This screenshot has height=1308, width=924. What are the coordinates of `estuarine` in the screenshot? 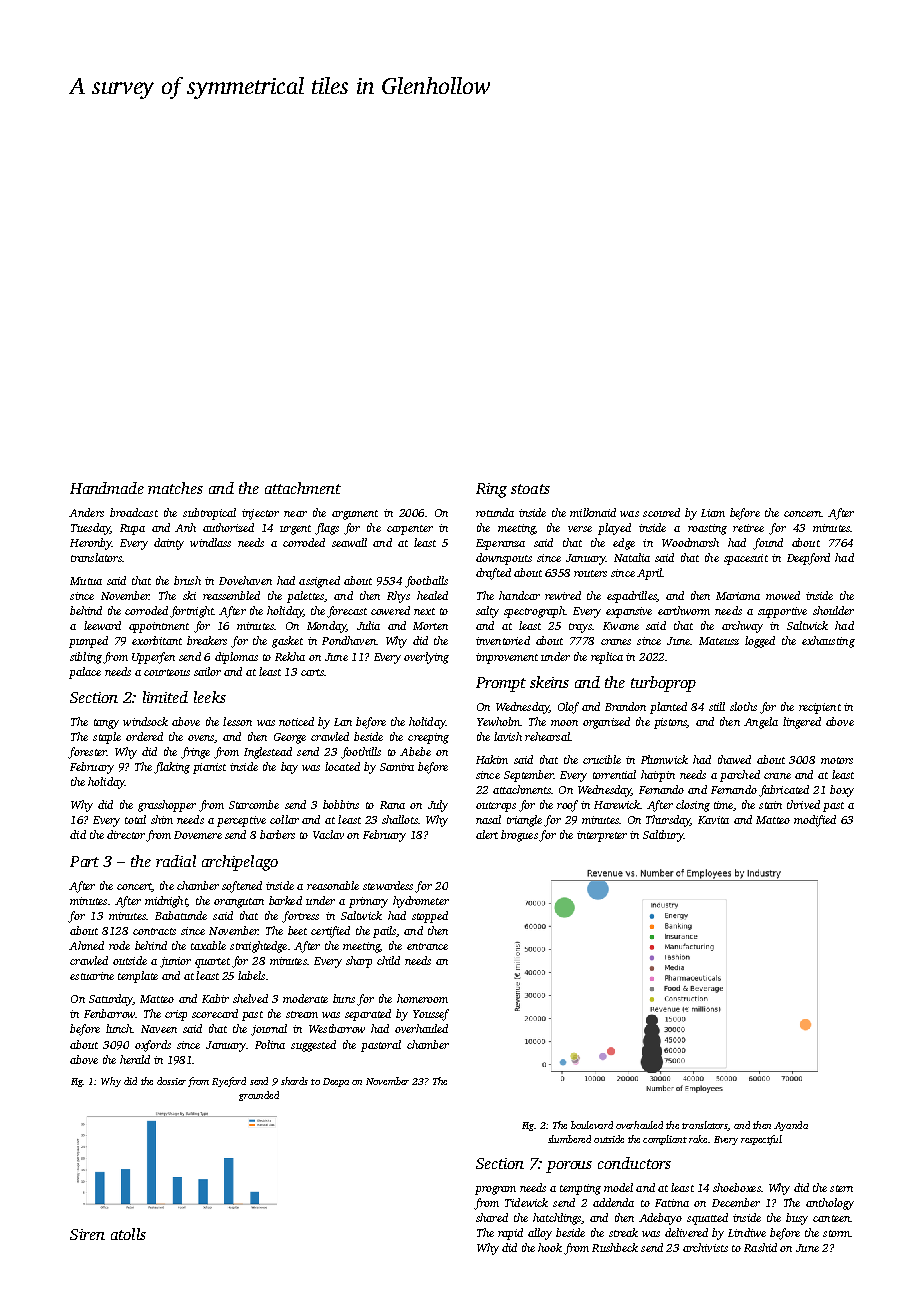 It's located at (92, 976).
